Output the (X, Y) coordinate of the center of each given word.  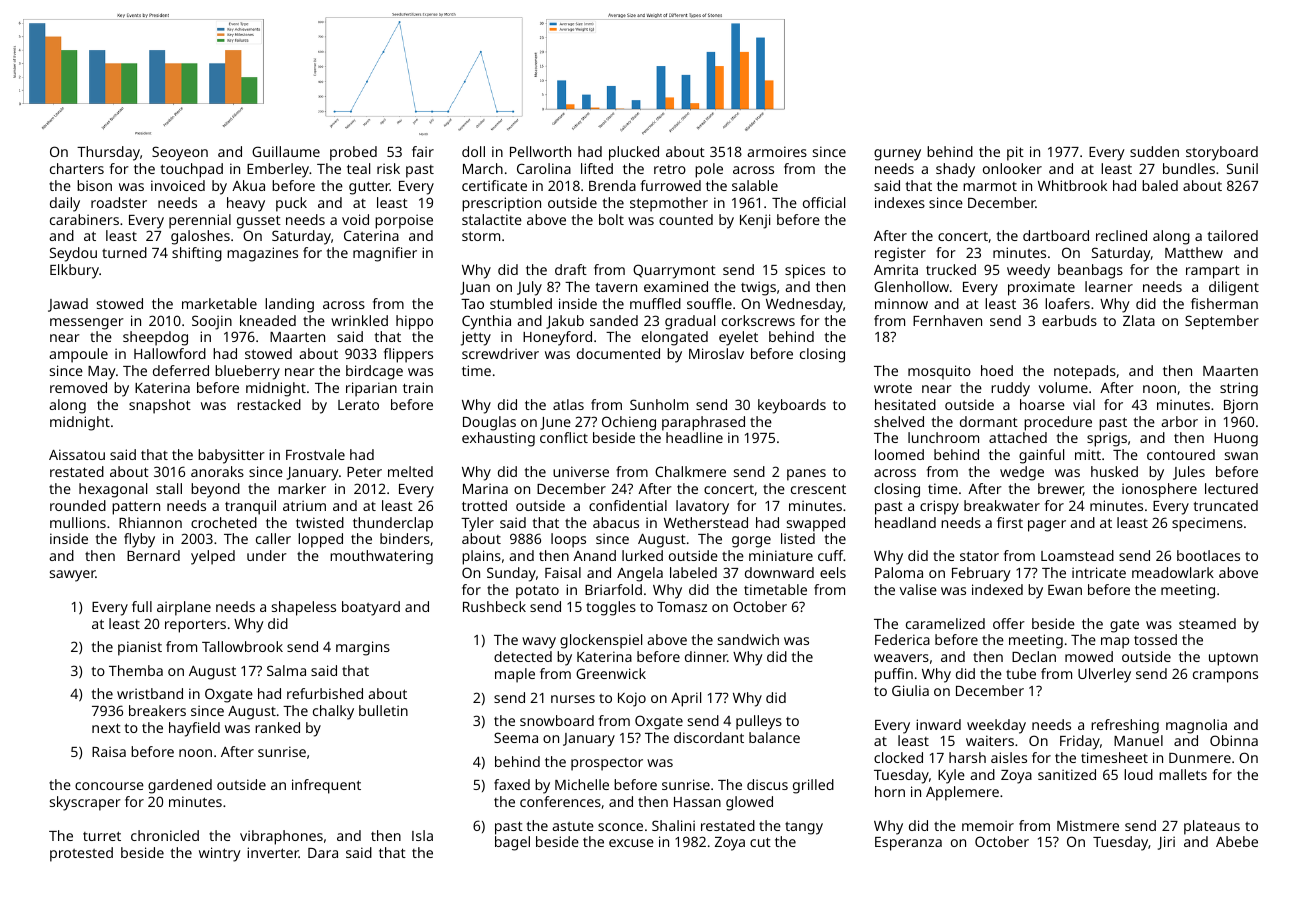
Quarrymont (674, 271)
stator (979, 556)
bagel (512, 843)
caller (273, 538)
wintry (220, 854)
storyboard (1222, 153)
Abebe (1237, 841)
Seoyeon (180, 153)
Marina (485, 488)
